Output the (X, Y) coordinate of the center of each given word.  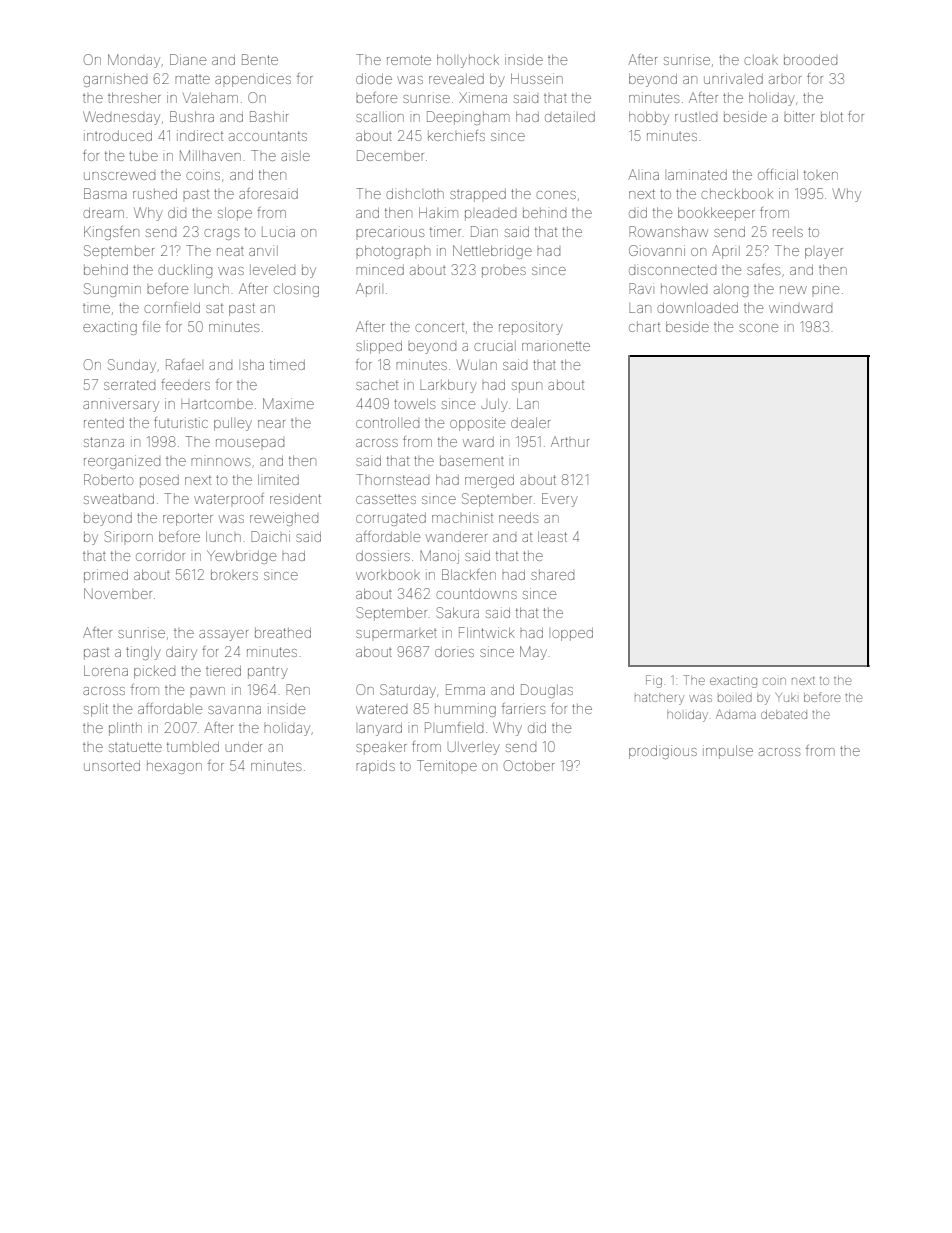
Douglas (547, 691)
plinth (125, 729)
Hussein (537, 78)
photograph (393, 252)
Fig (654, 681)
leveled (272, 270)
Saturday (408, 691)
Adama (736, 714)
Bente (260, 59)
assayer (223, 635)
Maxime (288, 403)
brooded (810, 60)
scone (758, 328)
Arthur (570, 441)
